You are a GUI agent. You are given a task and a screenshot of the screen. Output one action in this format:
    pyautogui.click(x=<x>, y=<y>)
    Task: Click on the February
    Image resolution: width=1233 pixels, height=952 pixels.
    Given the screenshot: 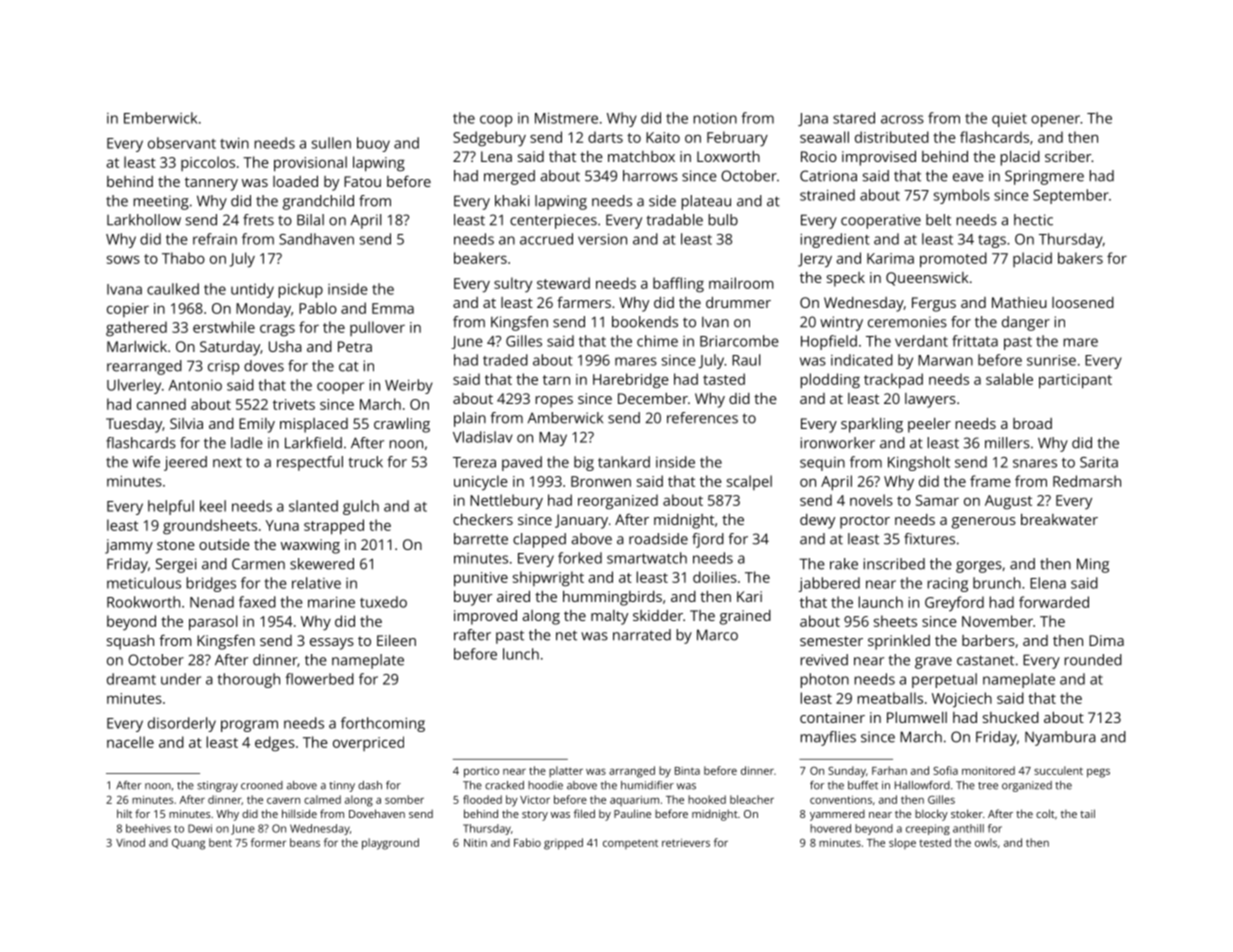 What is the action you would take?
    pyautogui.click(x=737, y=139)
